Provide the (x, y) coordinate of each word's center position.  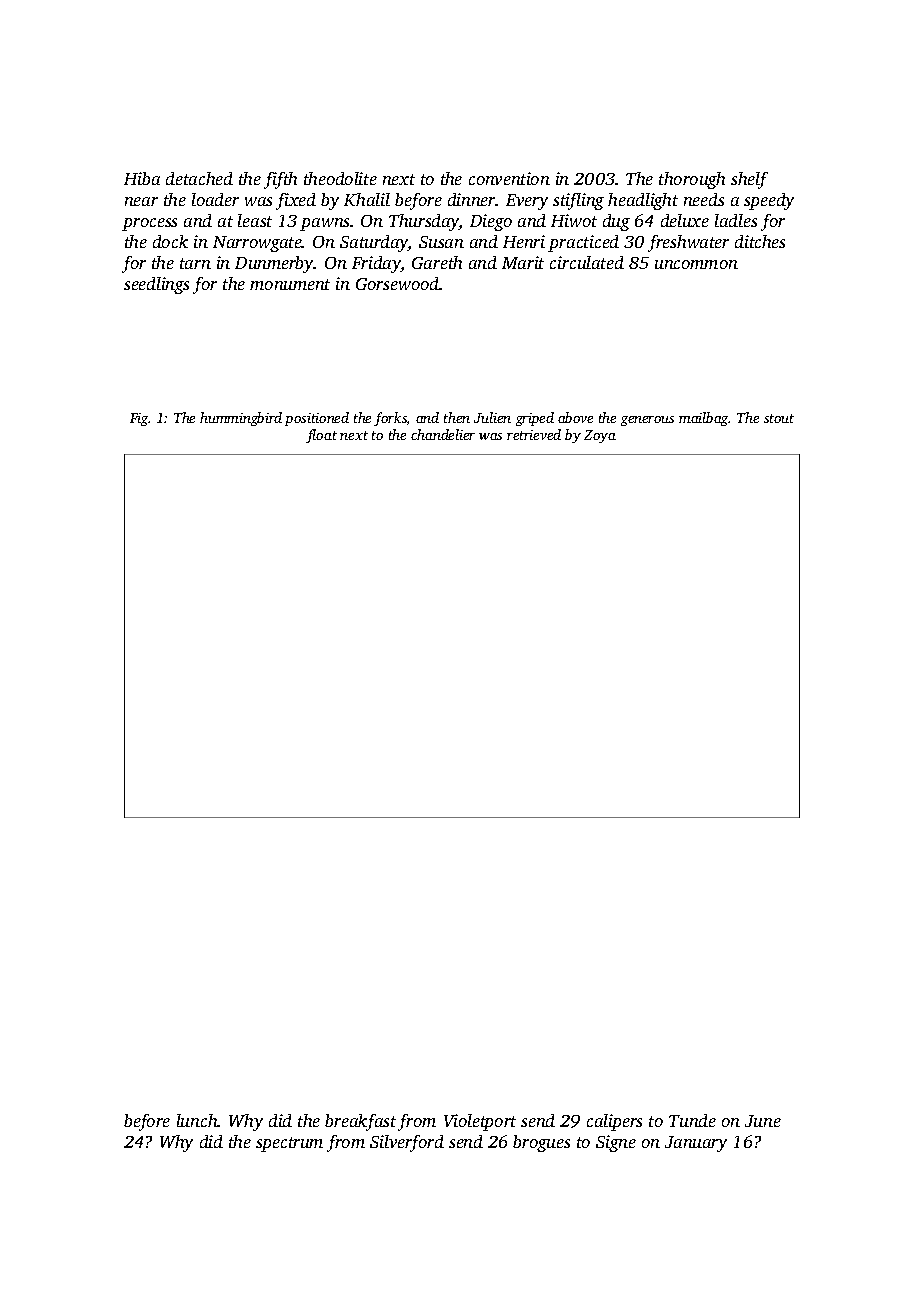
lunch (197, 1120)
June (763, 1121)
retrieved (534, 434)
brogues (541, 1143)
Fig (139, 419)
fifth (280, 180)
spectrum (289, 1144)
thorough (692, 180)
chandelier (443, 434)
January (696, 1144)
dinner (472, 199)
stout (779, 418)
